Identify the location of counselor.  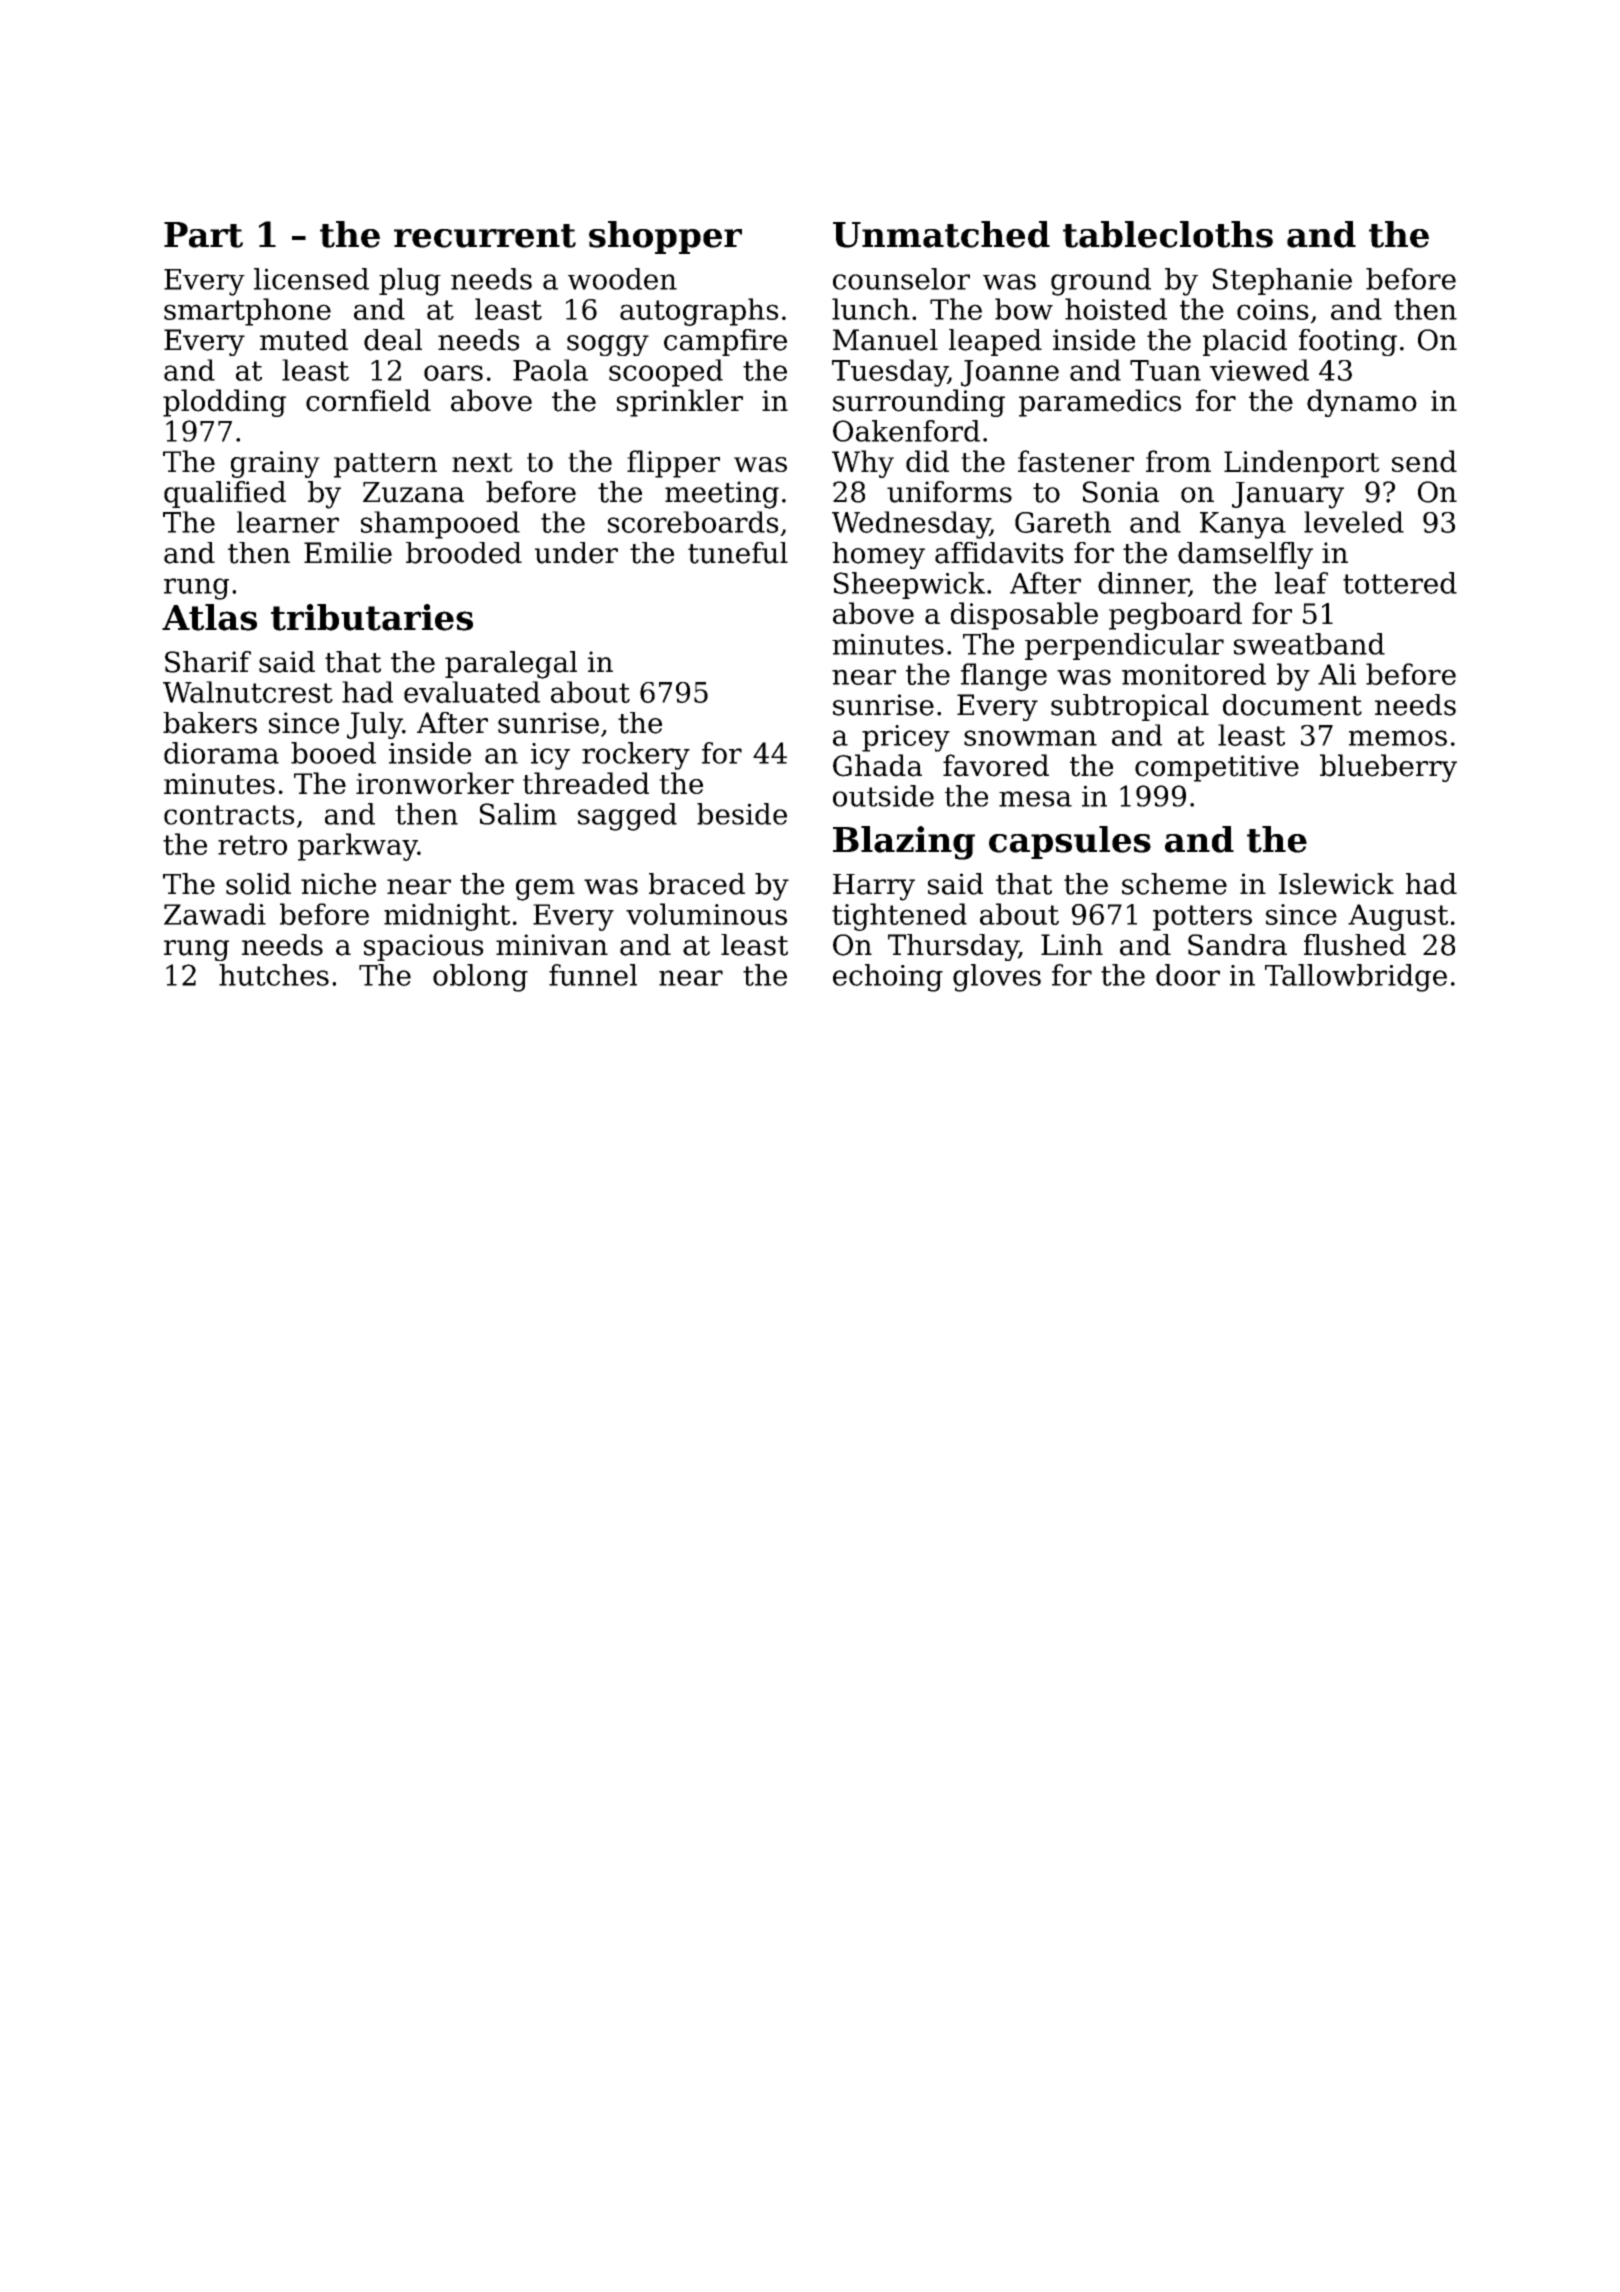
(901, 279).
